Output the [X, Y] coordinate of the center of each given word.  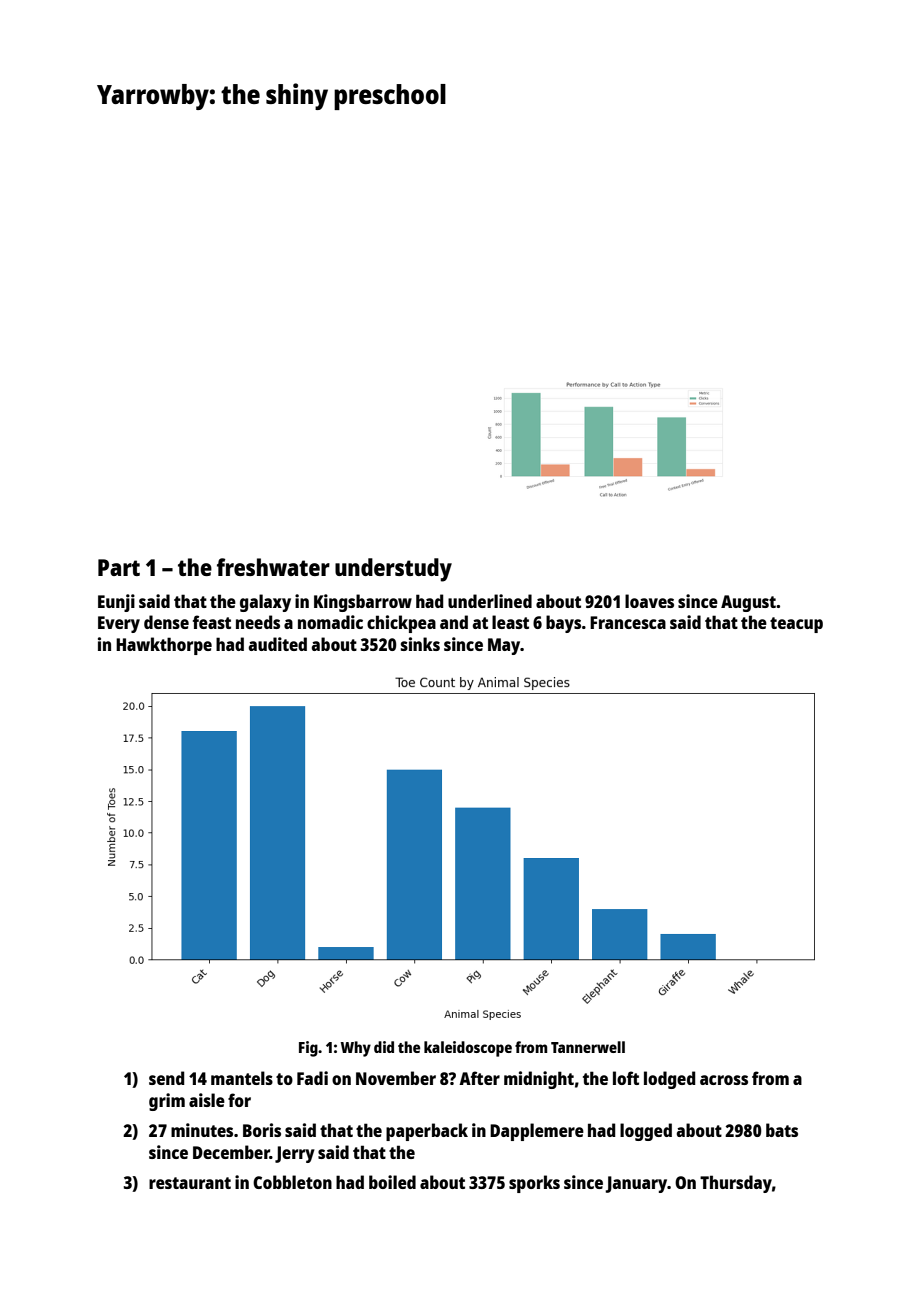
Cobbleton [292, 1182]
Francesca [628, 622]
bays [563, 624]
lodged [669, 1080]
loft [626, 1078]
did [384, 1047]
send [166, 1078]
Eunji [116, 603]
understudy [393, 570]
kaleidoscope [468, 1049]
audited [278, 644]
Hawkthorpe [164, 646]
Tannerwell [588, 1047]
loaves [649, 601]
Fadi [312, 1078]
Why [356, 1049]
